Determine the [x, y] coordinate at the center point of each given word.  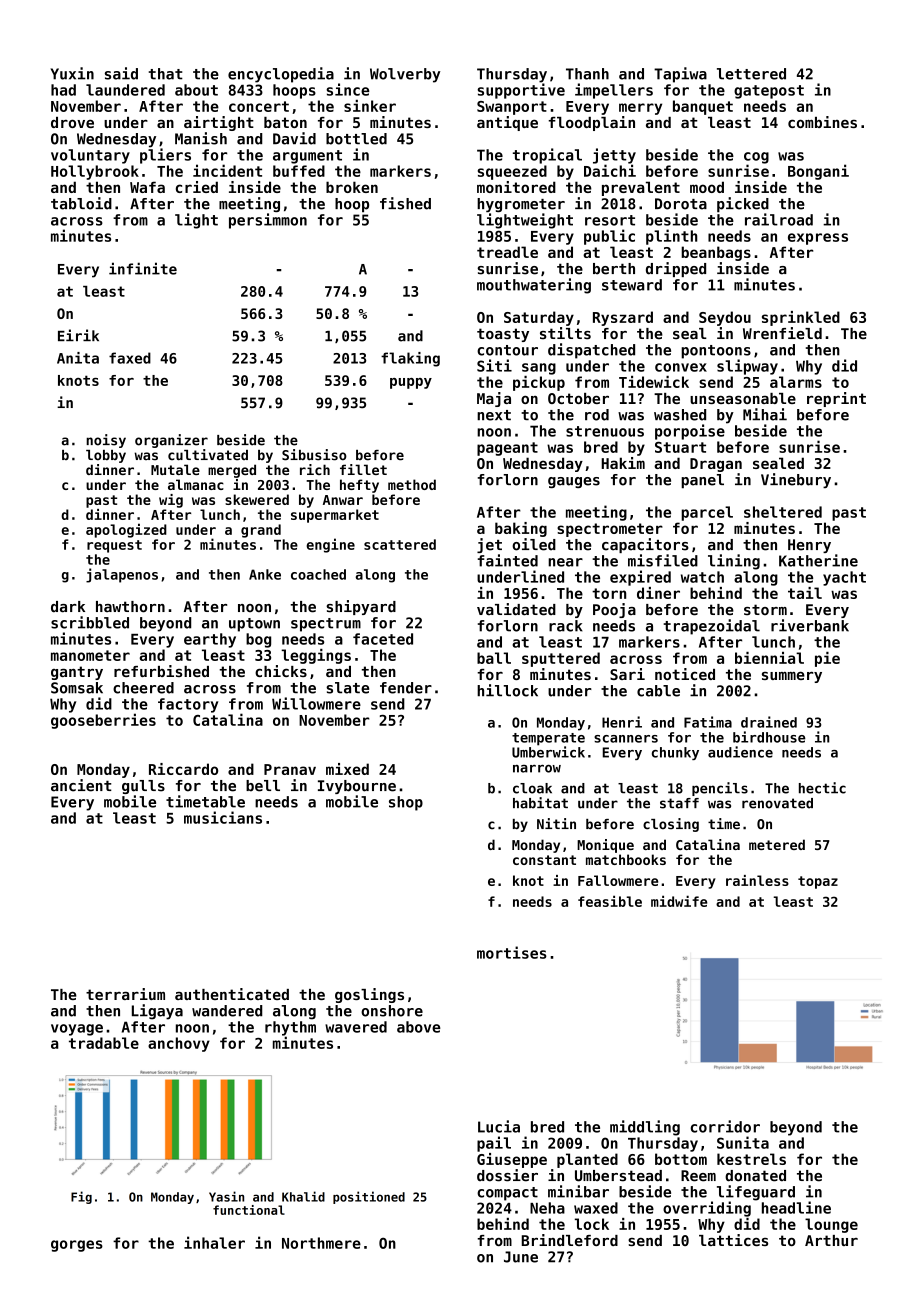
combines [822, 122]
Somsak [77, 688]
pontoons [716, 352]
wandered [227, 1011]
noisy [106, 441]
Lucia [499, 1126]
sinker [370, 106]
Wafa [147, 187]
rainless [757, 880]
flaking [410, 359]
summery [792, 677]
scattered [400, 544]
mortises [512, 952]
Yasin [226, 1196]
